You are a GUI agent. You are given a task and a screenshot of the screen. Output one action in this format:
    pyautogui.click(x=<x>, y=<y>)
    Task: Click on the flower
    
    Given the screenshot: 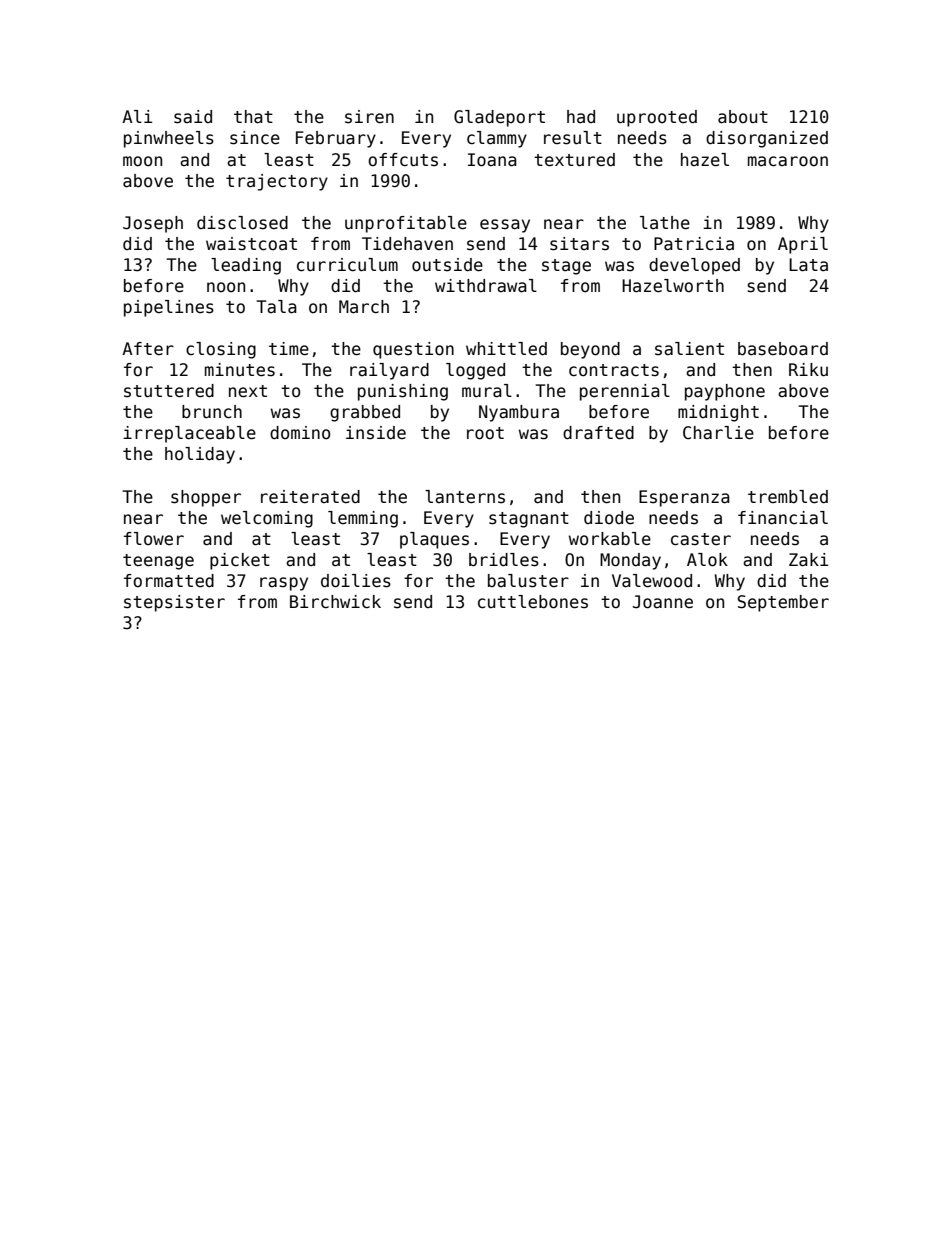 What is the action you would take?
    pyautogui.click(x=154, y=539)
